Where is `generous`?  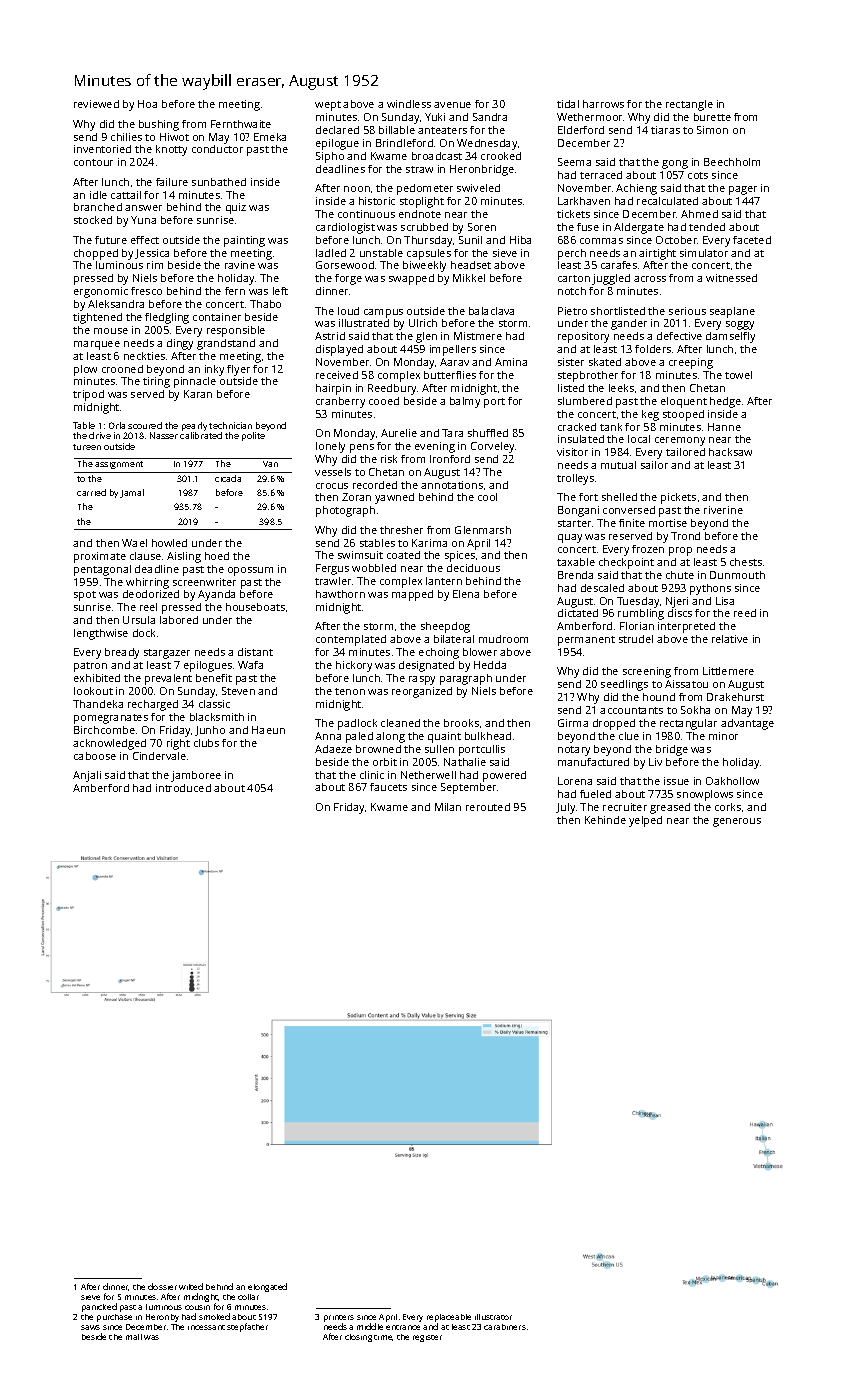
generous is located at coordinates (737, 822).
